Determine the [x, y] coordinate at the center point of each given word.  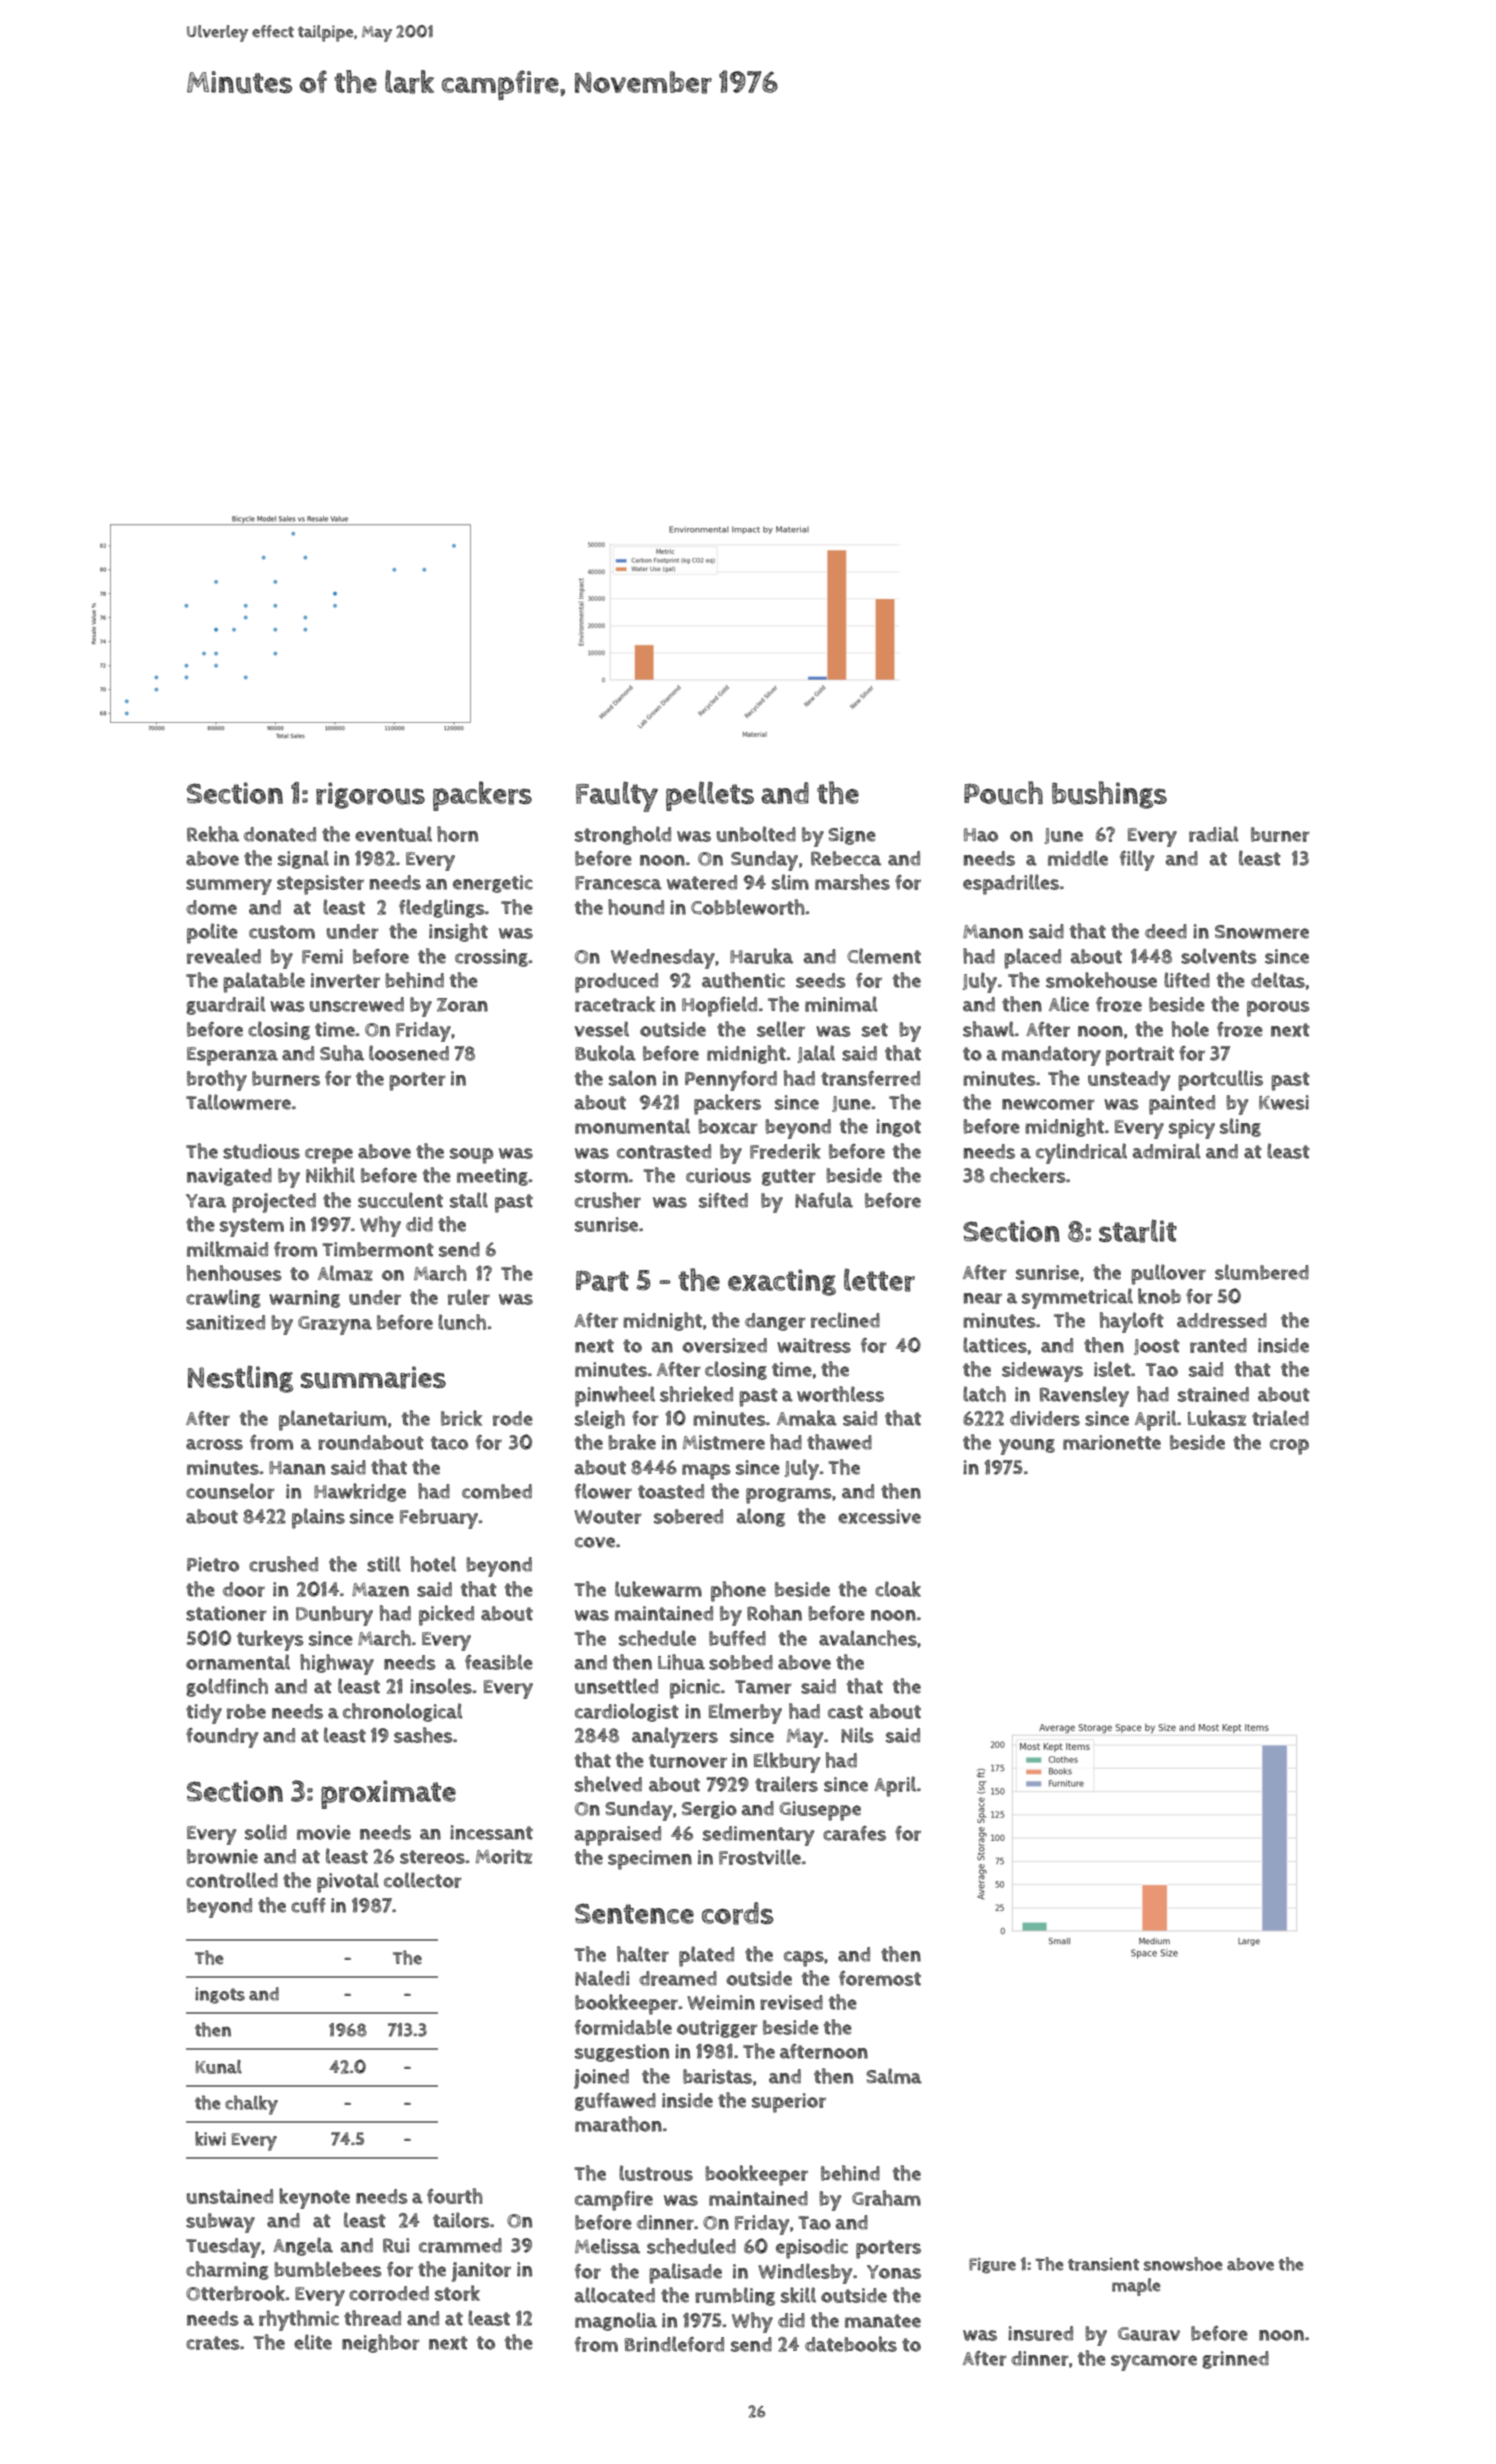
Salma [894, 2076]
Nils [857, 1735]
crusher [608, 1200]
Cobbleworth [748, 907]
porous [1278, 1009]
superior [789, 2103]
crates [213, 2343]
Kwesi [1284, 1102]
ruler [469, 1297]
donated [280, 834]
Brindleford [674, 2344]
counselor [230, 1491]
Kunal [219, 2067]
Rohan [774, 1613]
